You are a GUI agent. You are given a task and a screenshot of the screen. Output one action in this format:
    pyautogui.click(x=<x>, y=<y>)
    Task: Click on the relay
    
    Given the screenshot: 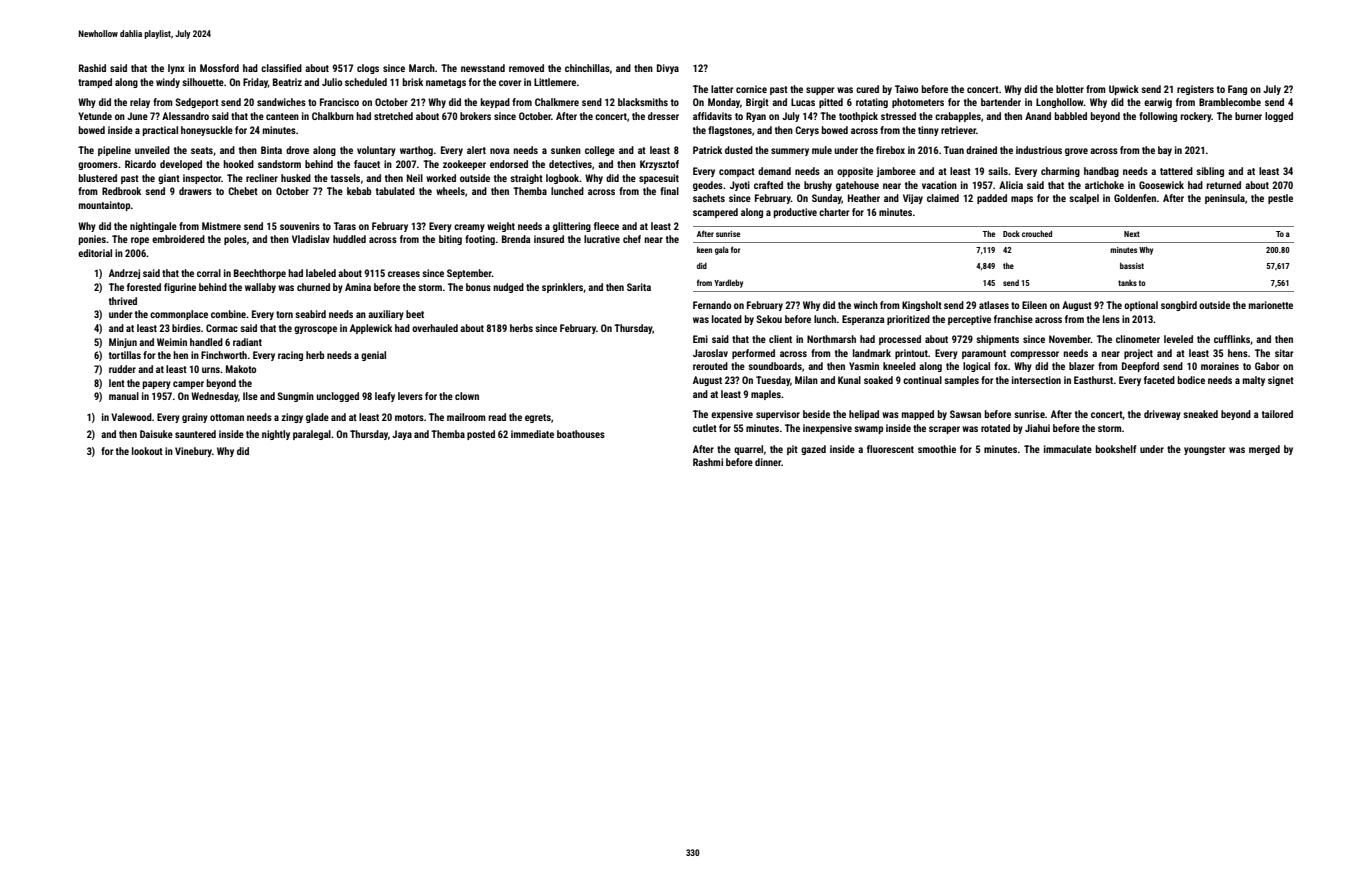 What is the action you would take?
    pyautogui.click(x=140, y=103)
